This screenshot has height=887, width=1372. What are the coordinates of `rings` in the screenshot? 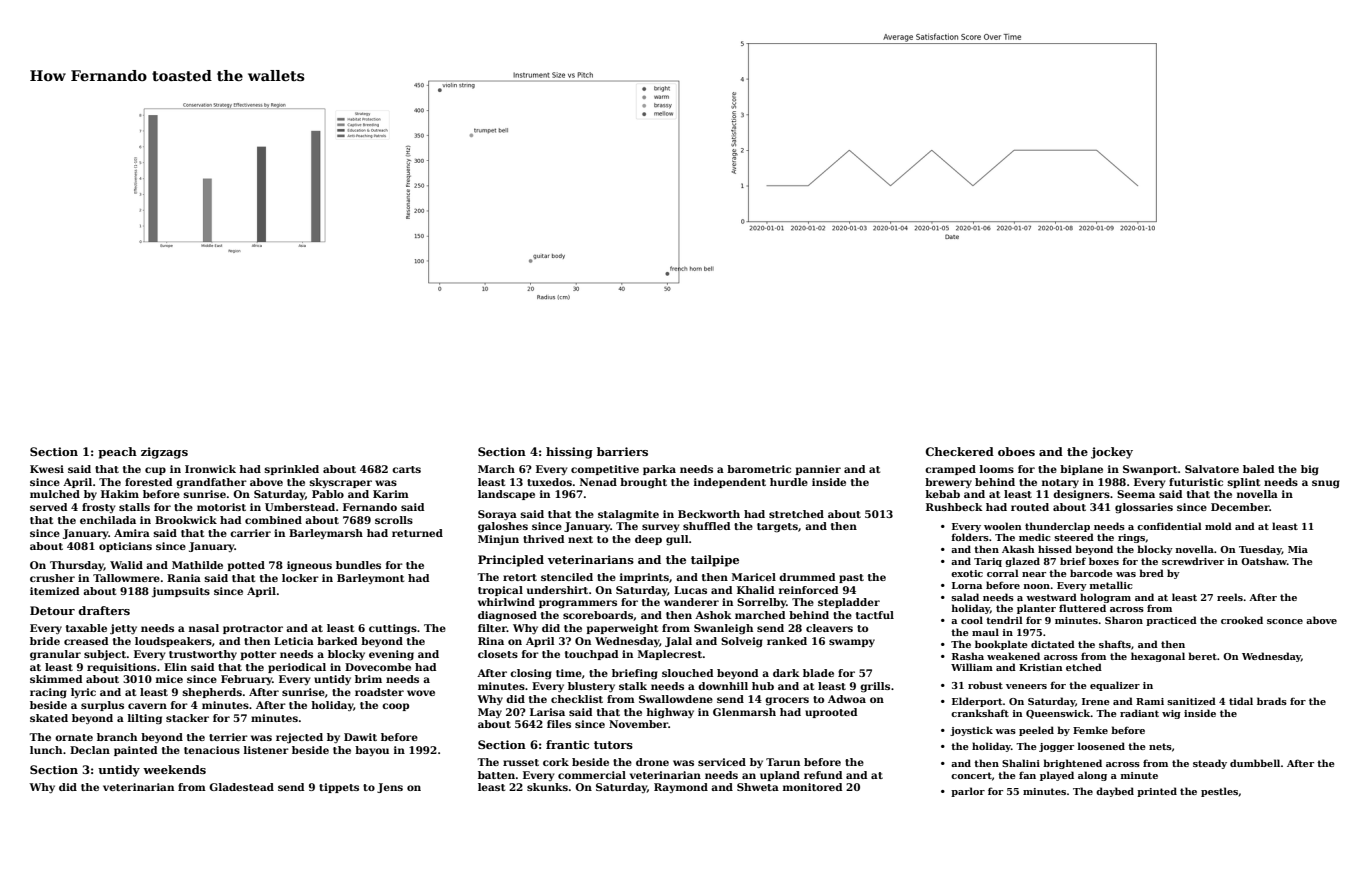 It's located at (1131, 538).
